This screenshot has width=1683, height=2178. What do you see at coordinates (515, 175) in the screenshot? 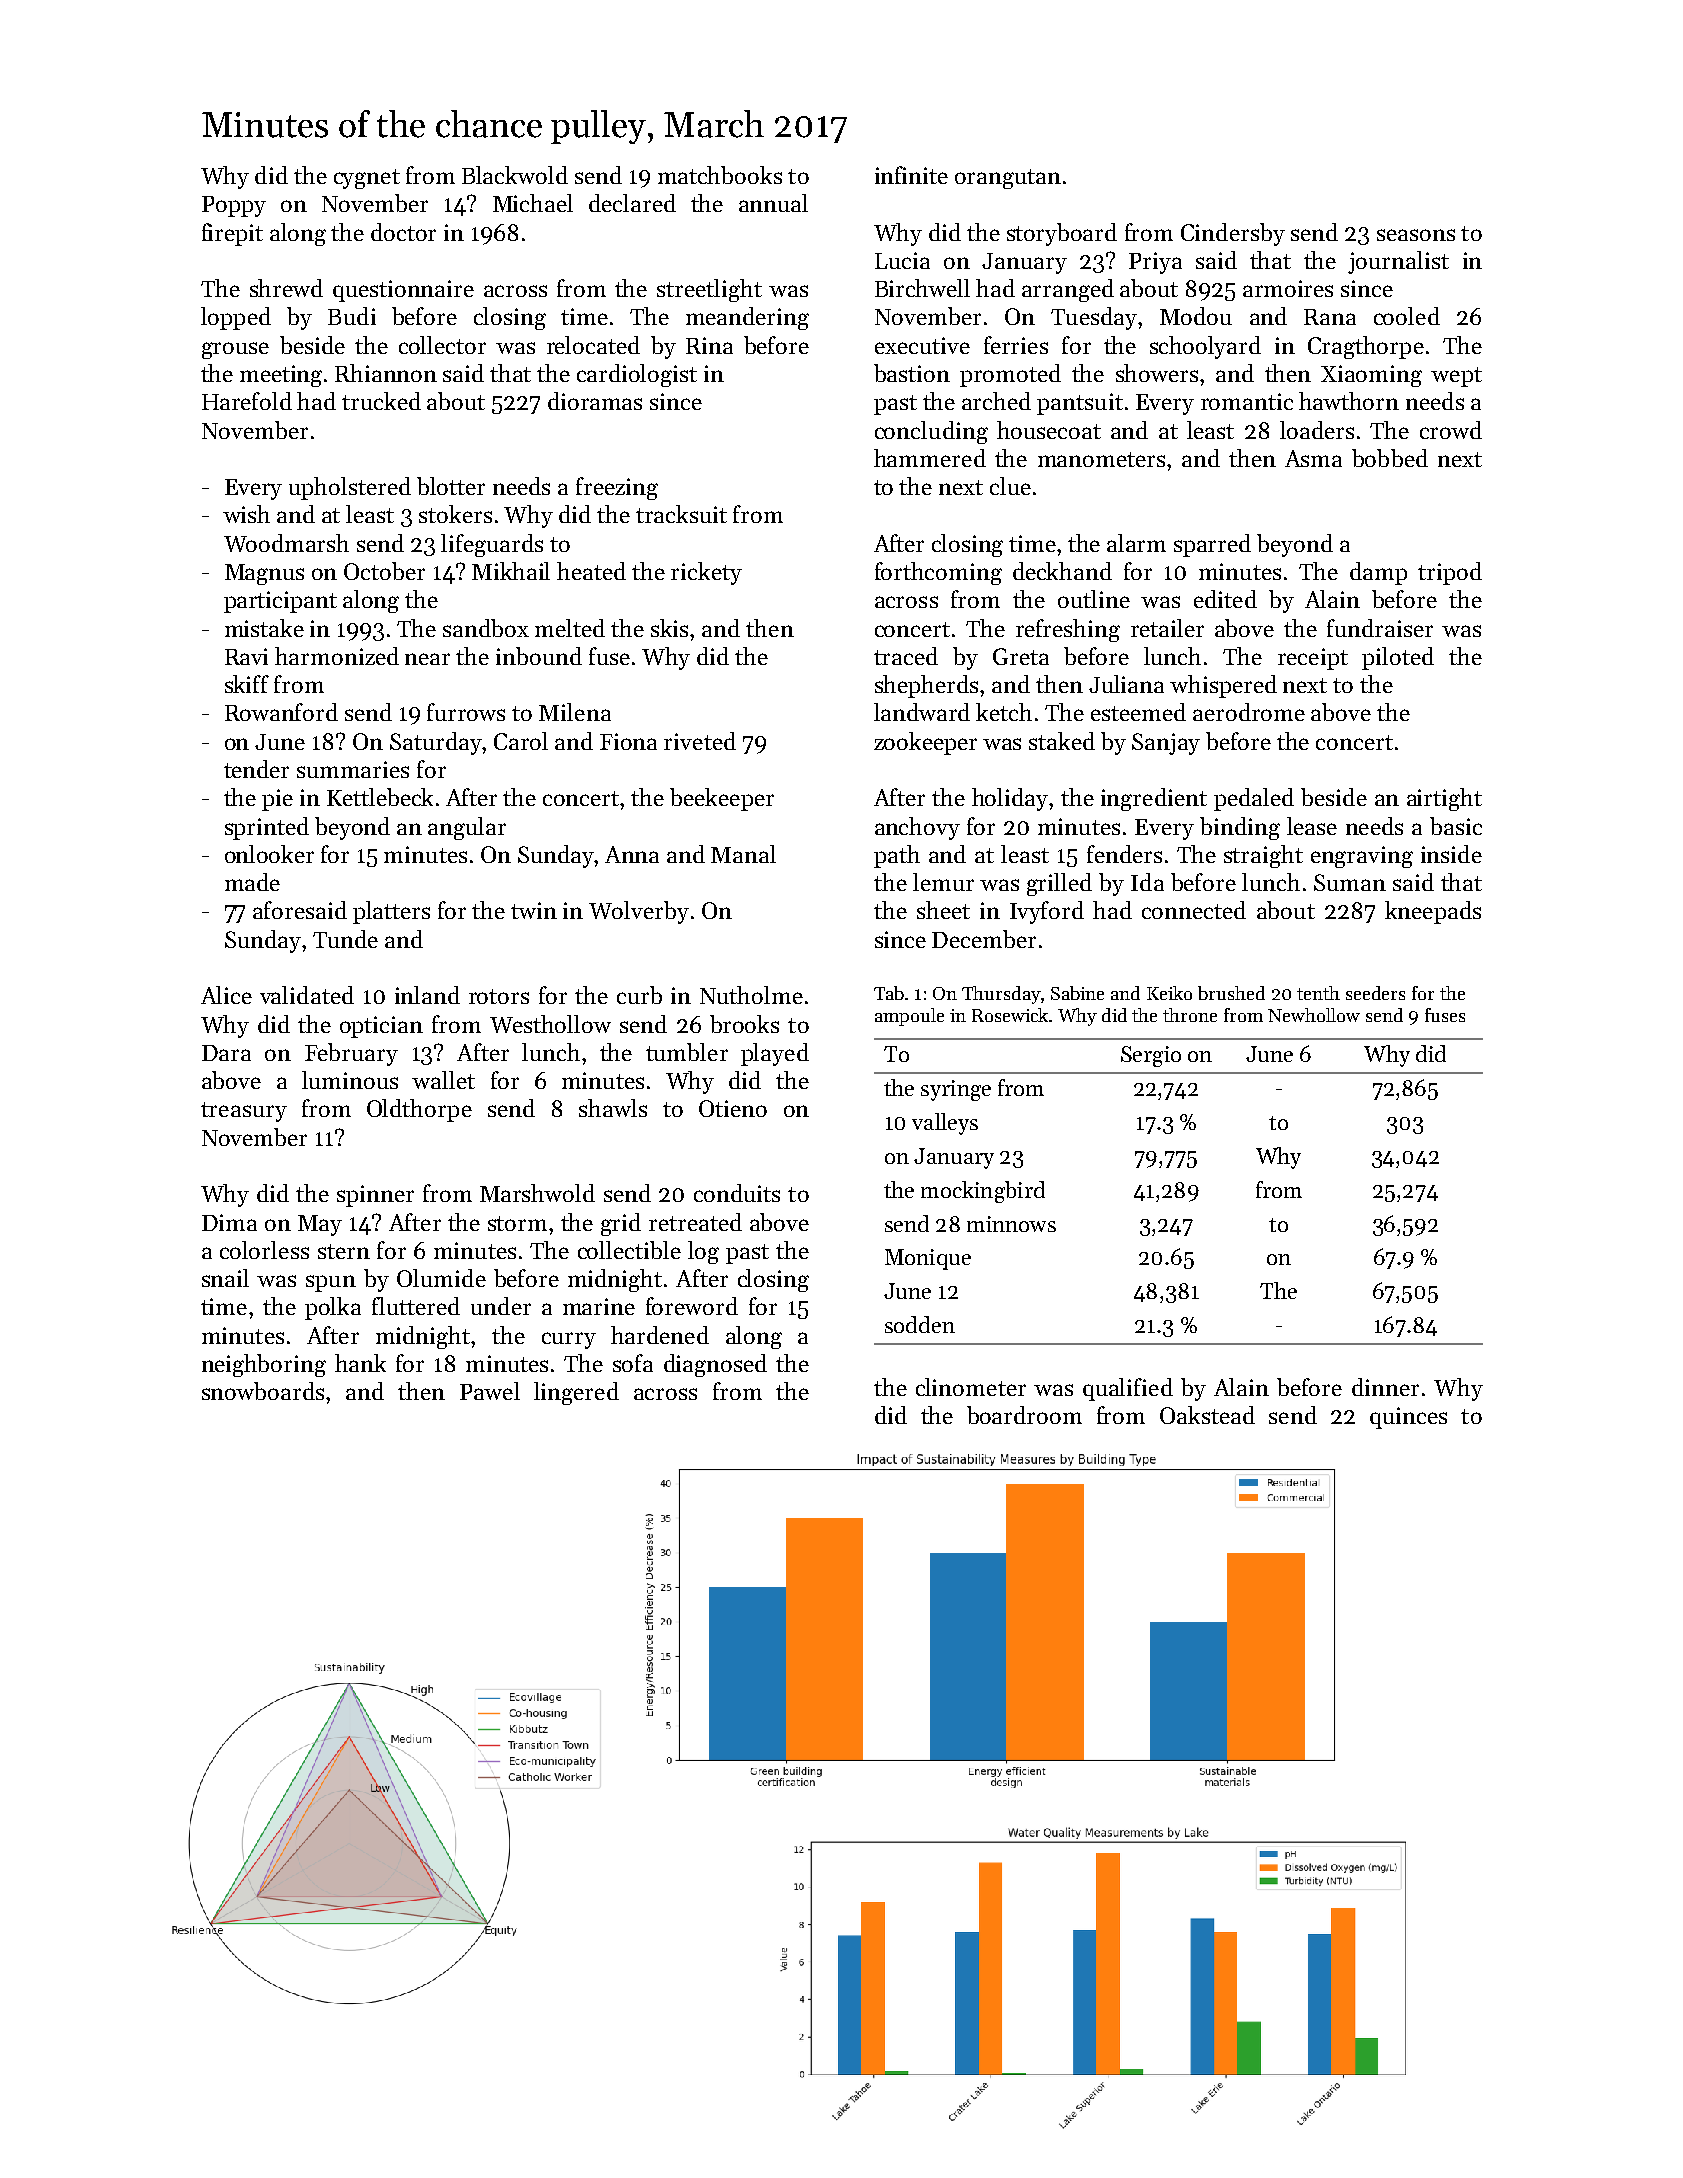
I see `Blackwold` at bounding box center [515, 175].
